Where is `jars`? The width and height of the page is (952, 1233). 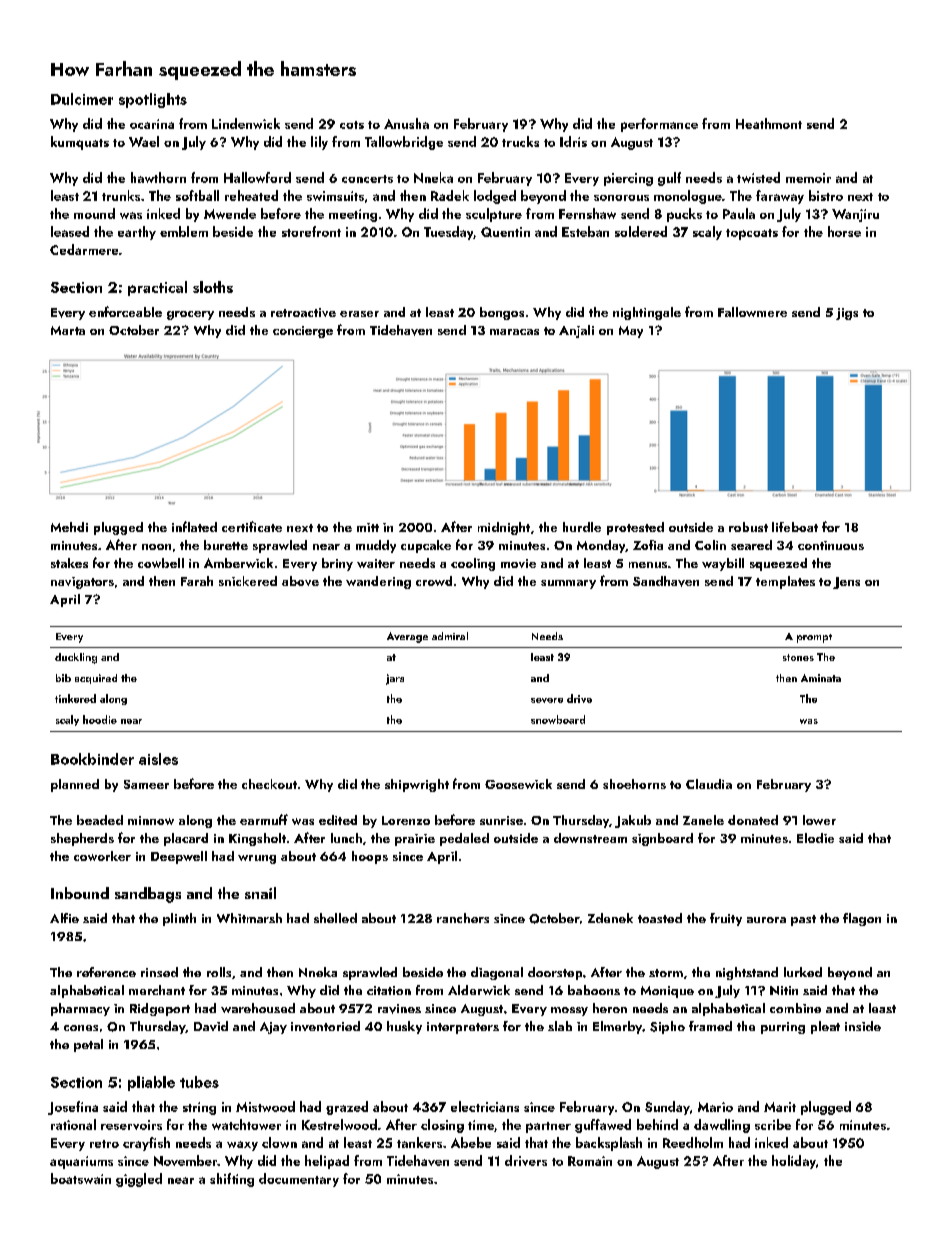 jars is located at coordinates (395, 679).
